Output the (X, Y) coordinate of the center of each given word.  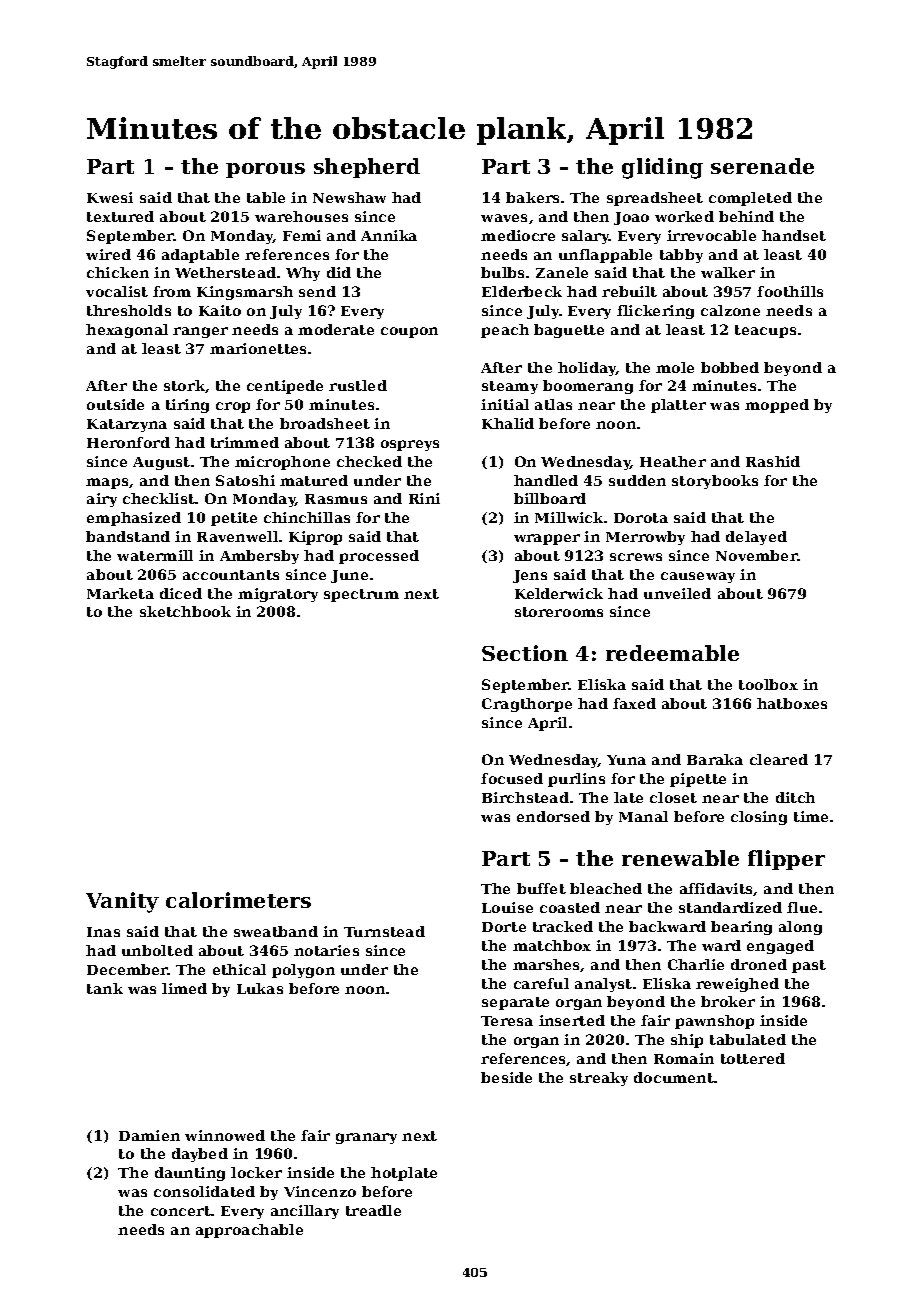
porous (265, 170)
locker (256, 1172)
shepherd (367, 168)
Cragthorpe (527, 705)
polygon (303, 971)
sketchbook (185, 611)
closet (673, 797)
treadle (373, 1210)
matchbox (552, 945)
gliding (662, 168)
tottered (753, 1058)
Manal (643, 816)
